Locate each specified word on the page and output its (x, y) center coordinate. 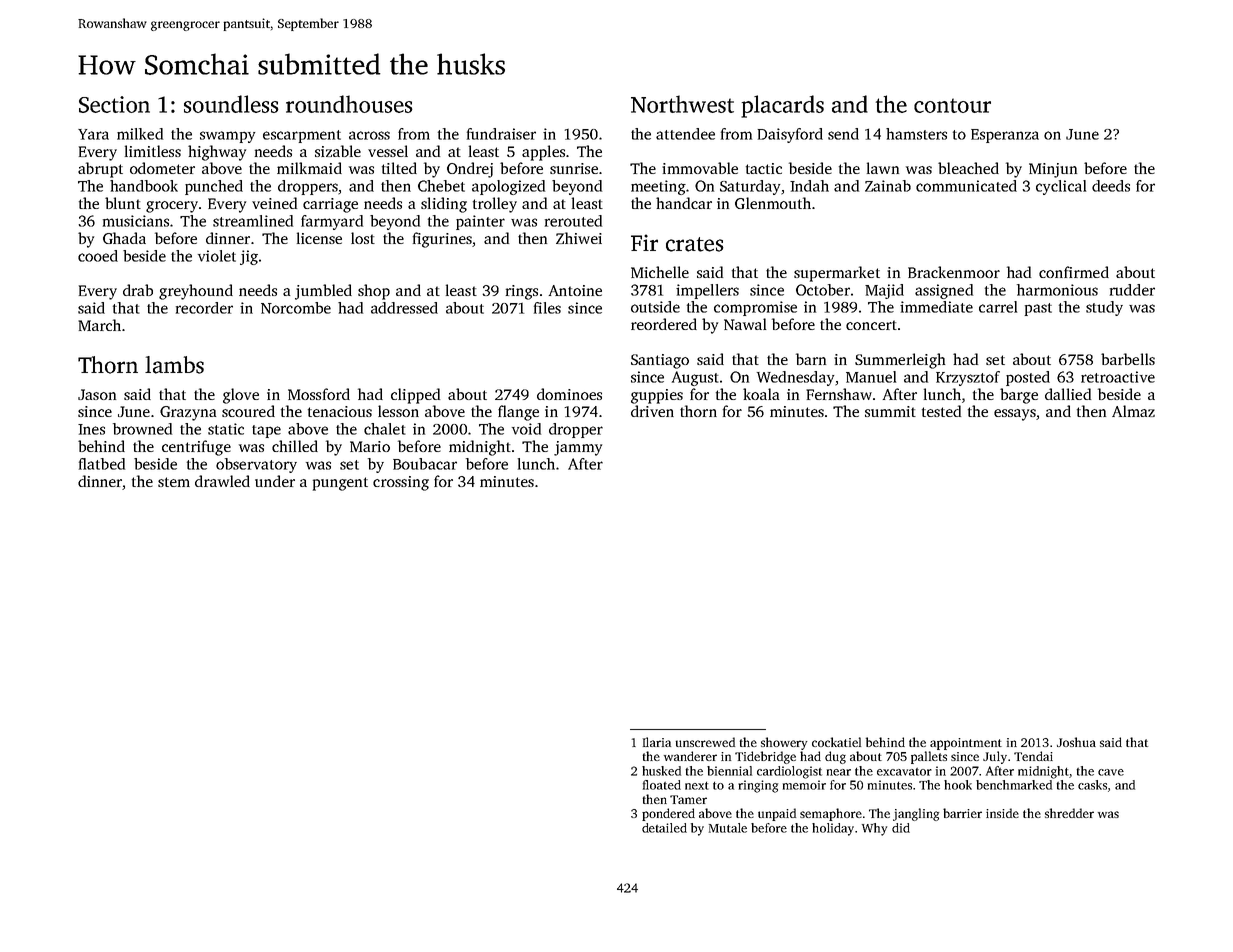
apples (543, 153)
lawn (883, 168)
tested (941, 411)
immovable (700, 168)
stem (174, 482)
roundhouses (349, 104)
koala (761, 394)
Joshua (1076, 742)
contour (952, 105)
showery (784, 743)
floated (662, 785)
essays (1015, 415)
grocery (172, 207)
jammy (578, 448)
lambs (174, 365)
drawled (222, 481)
